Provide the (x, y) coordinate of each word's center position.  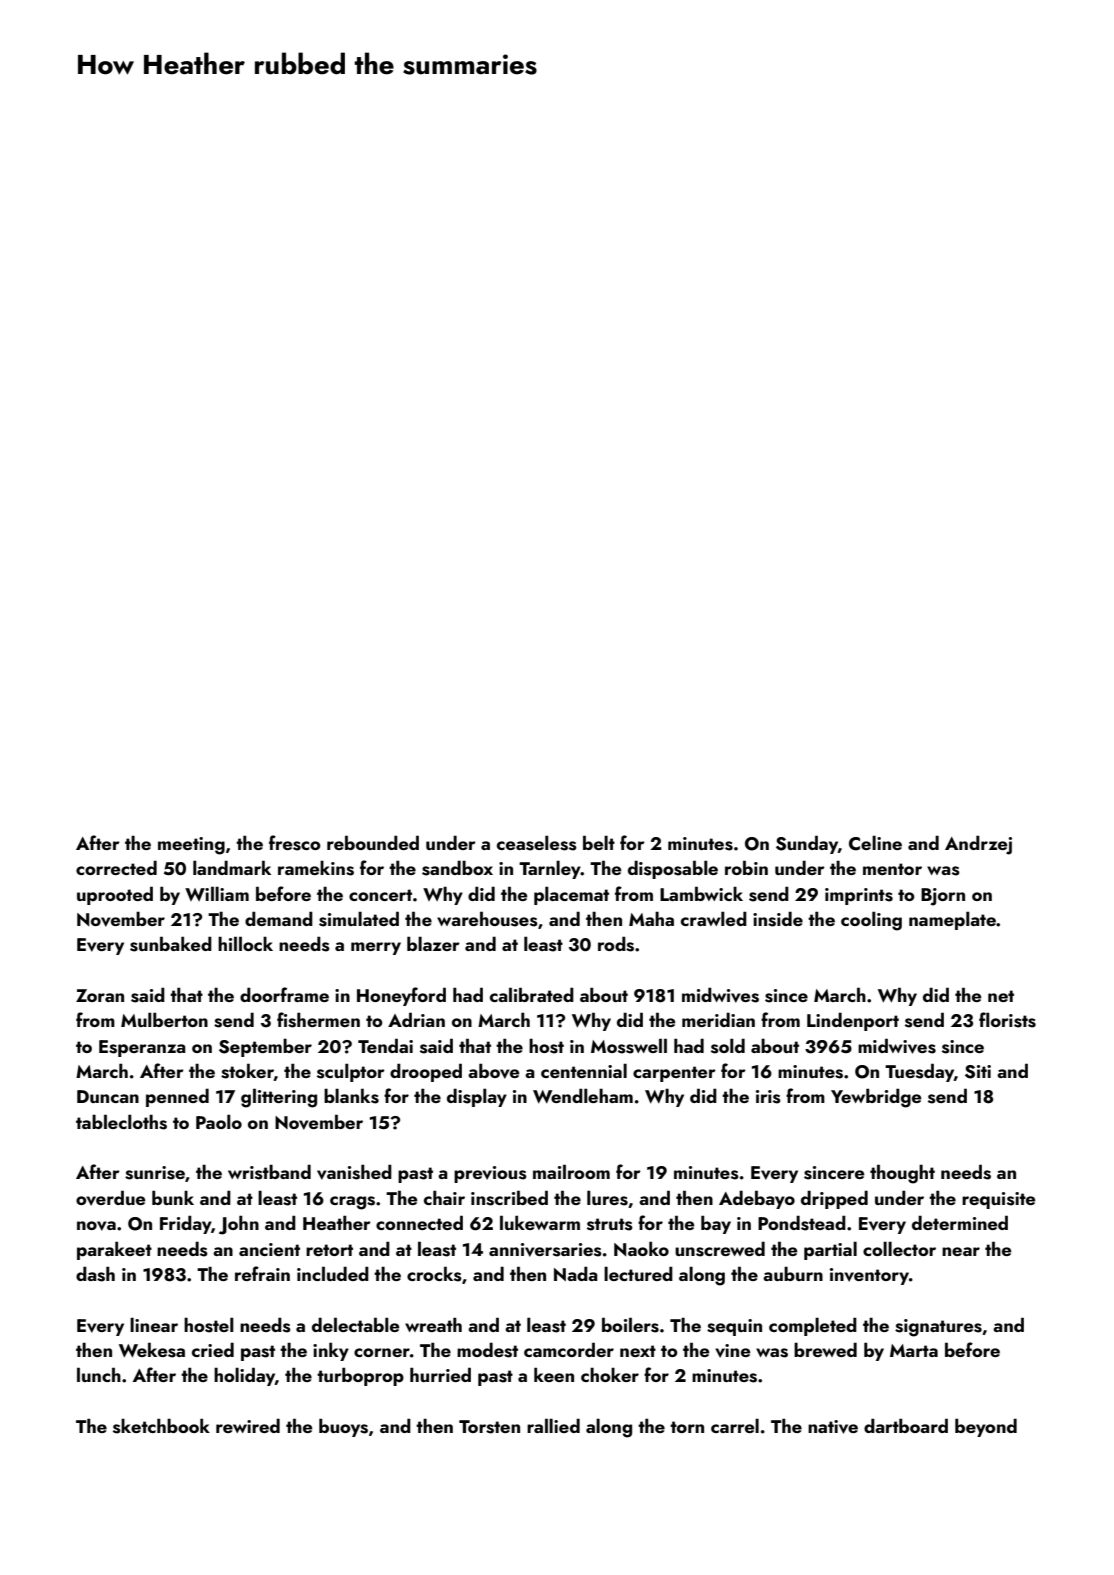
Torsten (489, 1427)
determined (960, 1222)
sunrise (155, 1173)
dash (95, 1274)
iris (768, 1097)
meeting (191, 846)
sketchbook (161, 1426)
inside (778, 919)
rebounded (373, 842)
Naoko (641, 1248)
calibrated (532, 994)
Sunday (807, 844)
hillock (245, 943)
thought (902, 1174)
